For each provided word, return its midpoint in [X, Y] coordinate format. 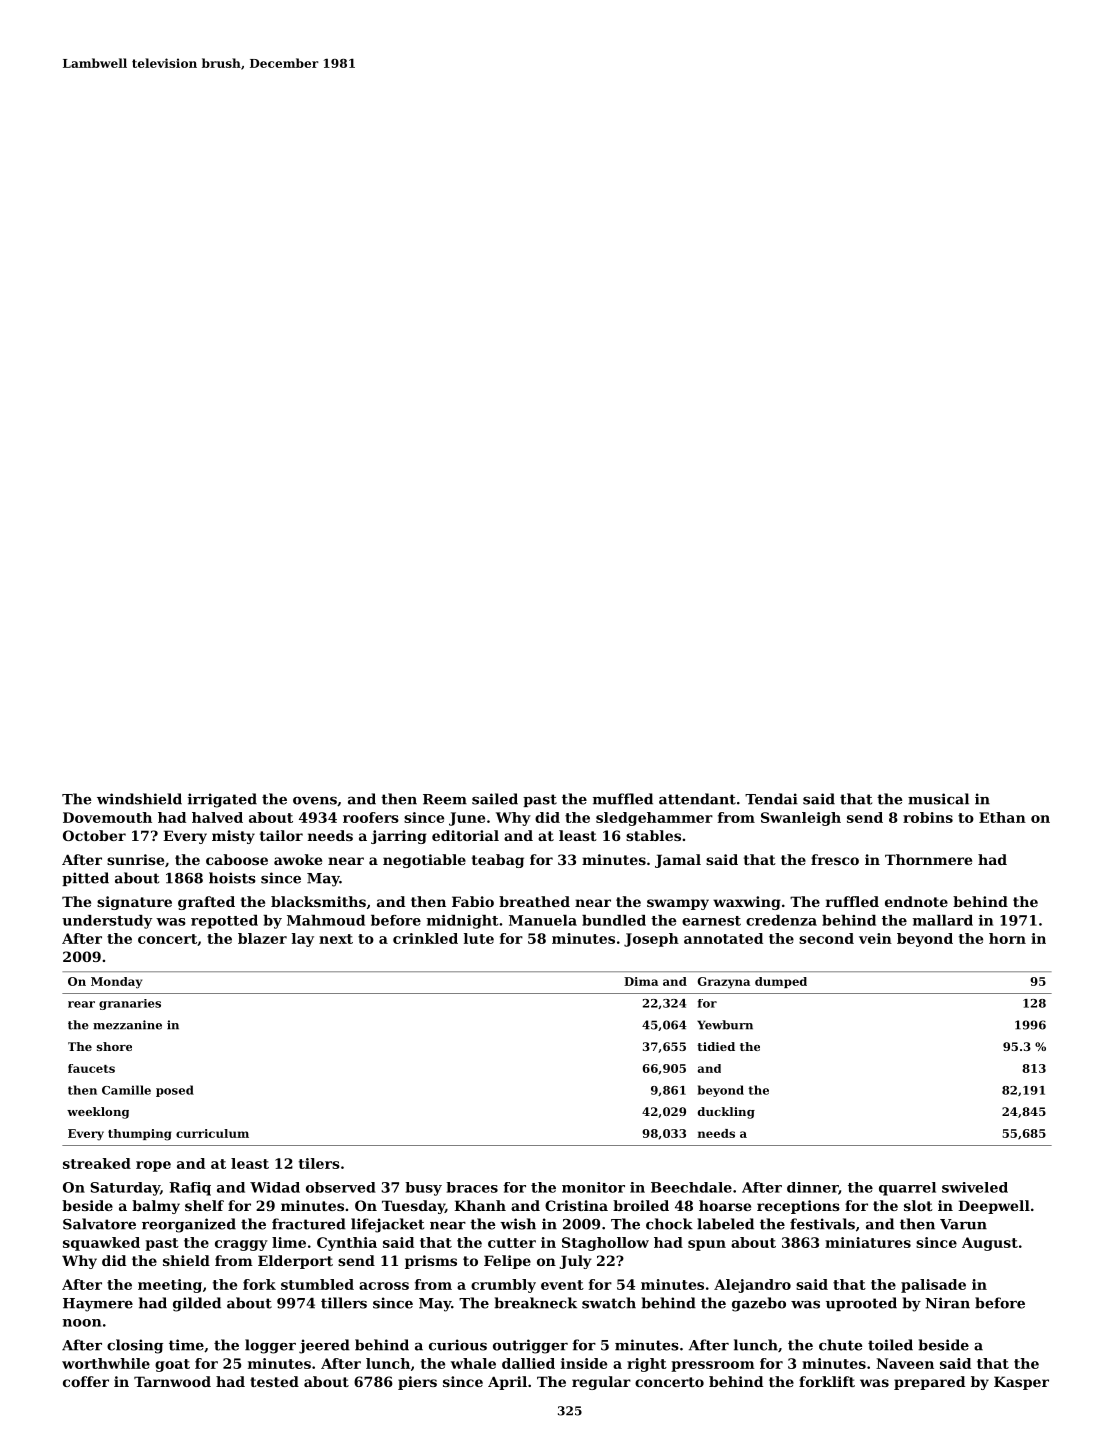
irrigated [222, 800]
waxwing [747, 903]
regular [601, 1383]
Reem [445, 799]
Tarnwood [172, 1381]
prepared [929, 1383]
